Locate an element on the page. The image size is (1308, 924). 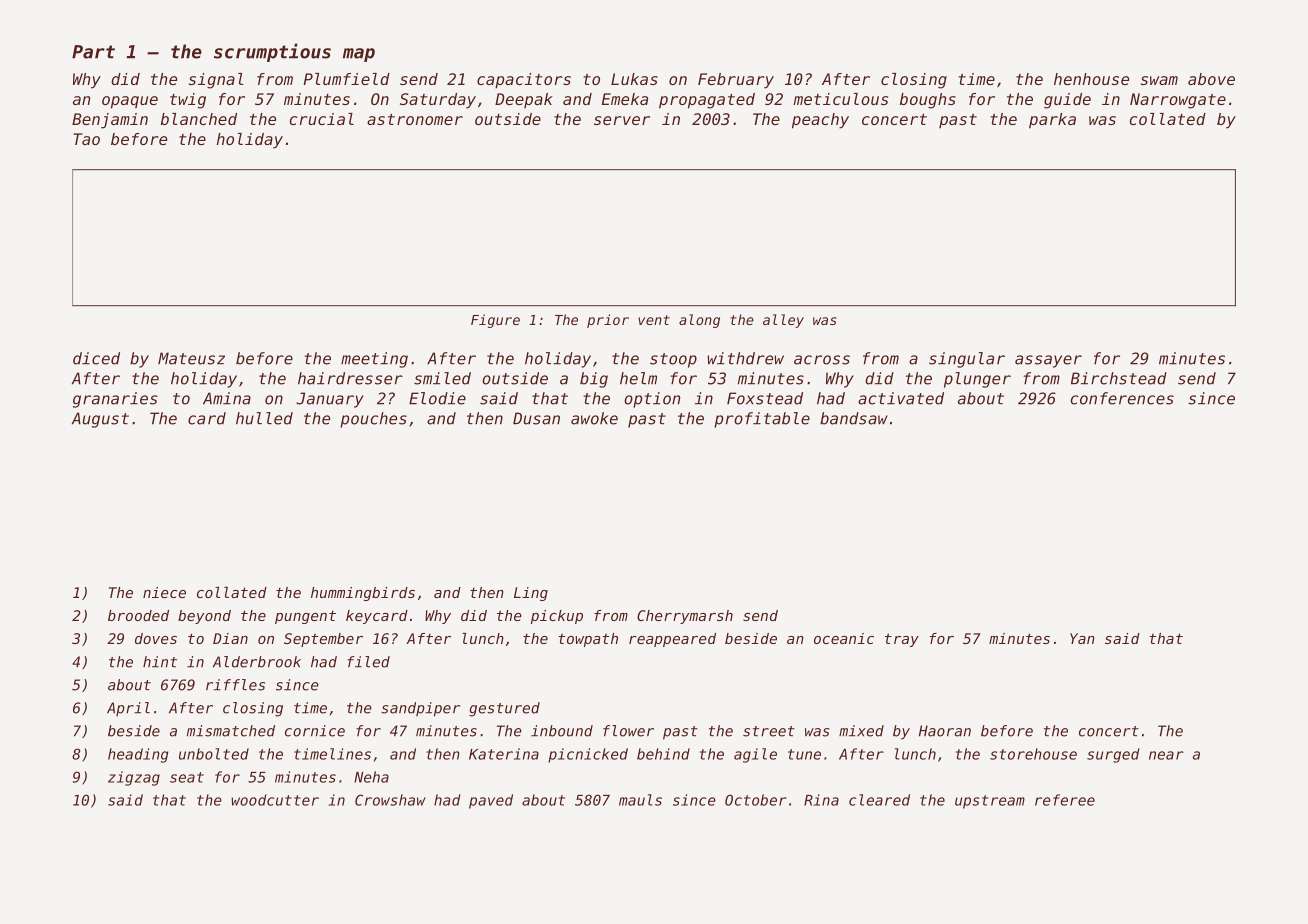
conferences is located at coordinates (1122, 398).
